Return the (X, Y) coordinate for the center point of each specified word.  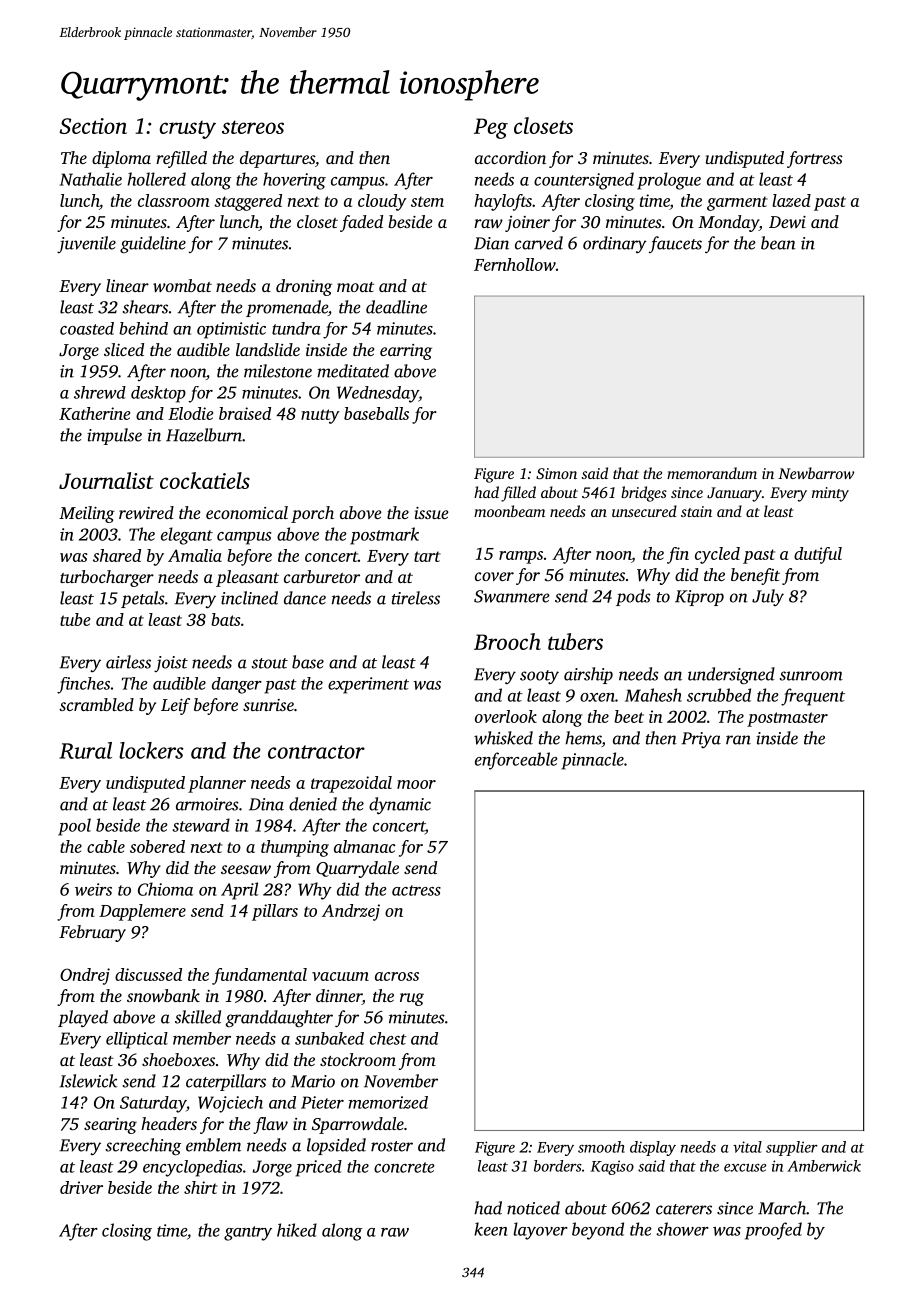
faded (361, 223)
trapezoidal (351, 784)
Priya (701, 740)
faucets (675, 244)
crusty (187, 130)
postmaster (787, 719)
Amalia (195, 555)
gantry (248, 1233)
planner (217, 784)
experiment (368, 685)
